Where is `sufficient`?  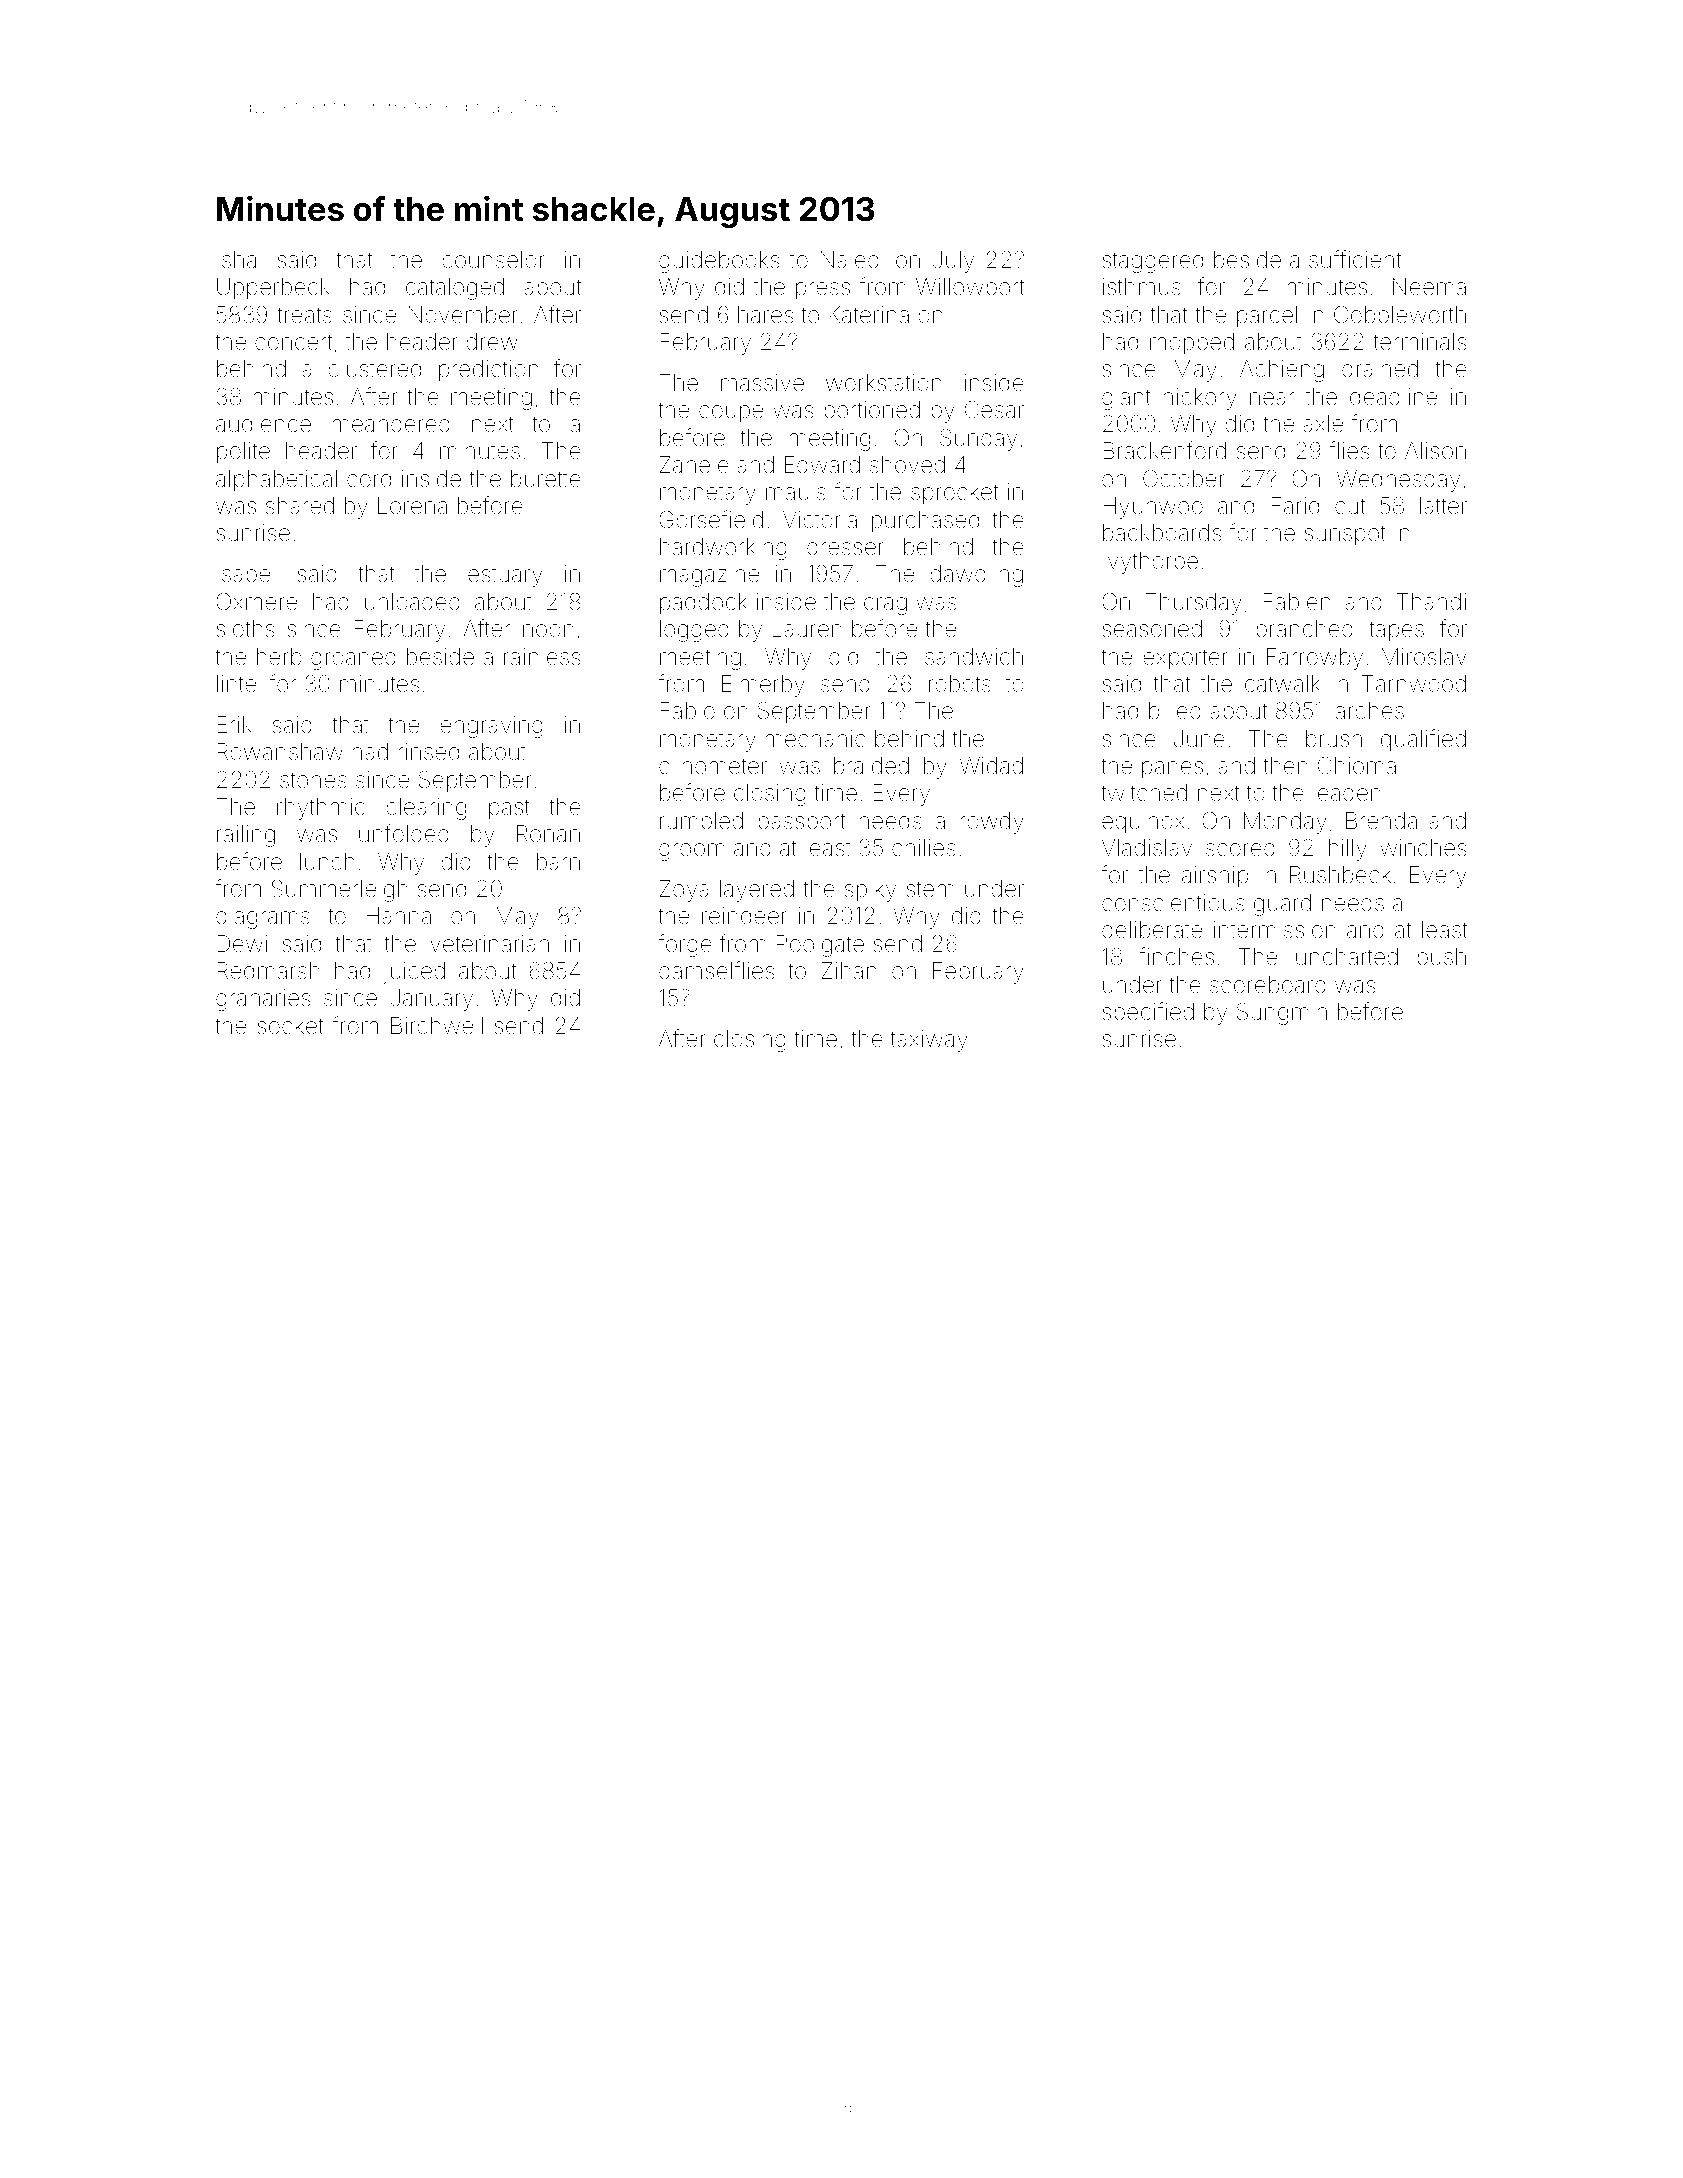
sufficient is located at coordinates (1355, 259).
